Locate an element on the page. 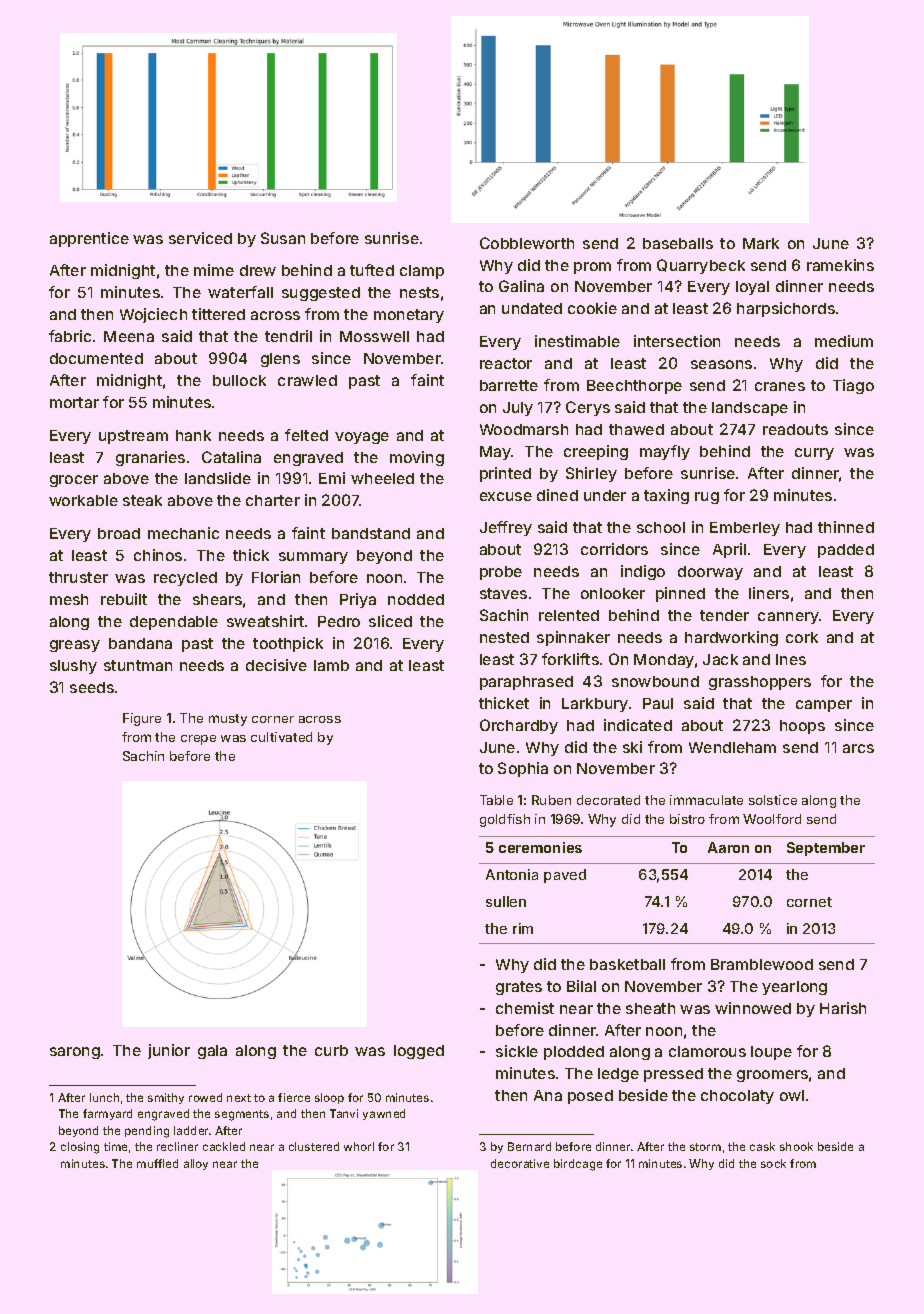 Image resolution: width=924 pixels, height=1314 pixels. reactor is located at coordinates (506, 363).
